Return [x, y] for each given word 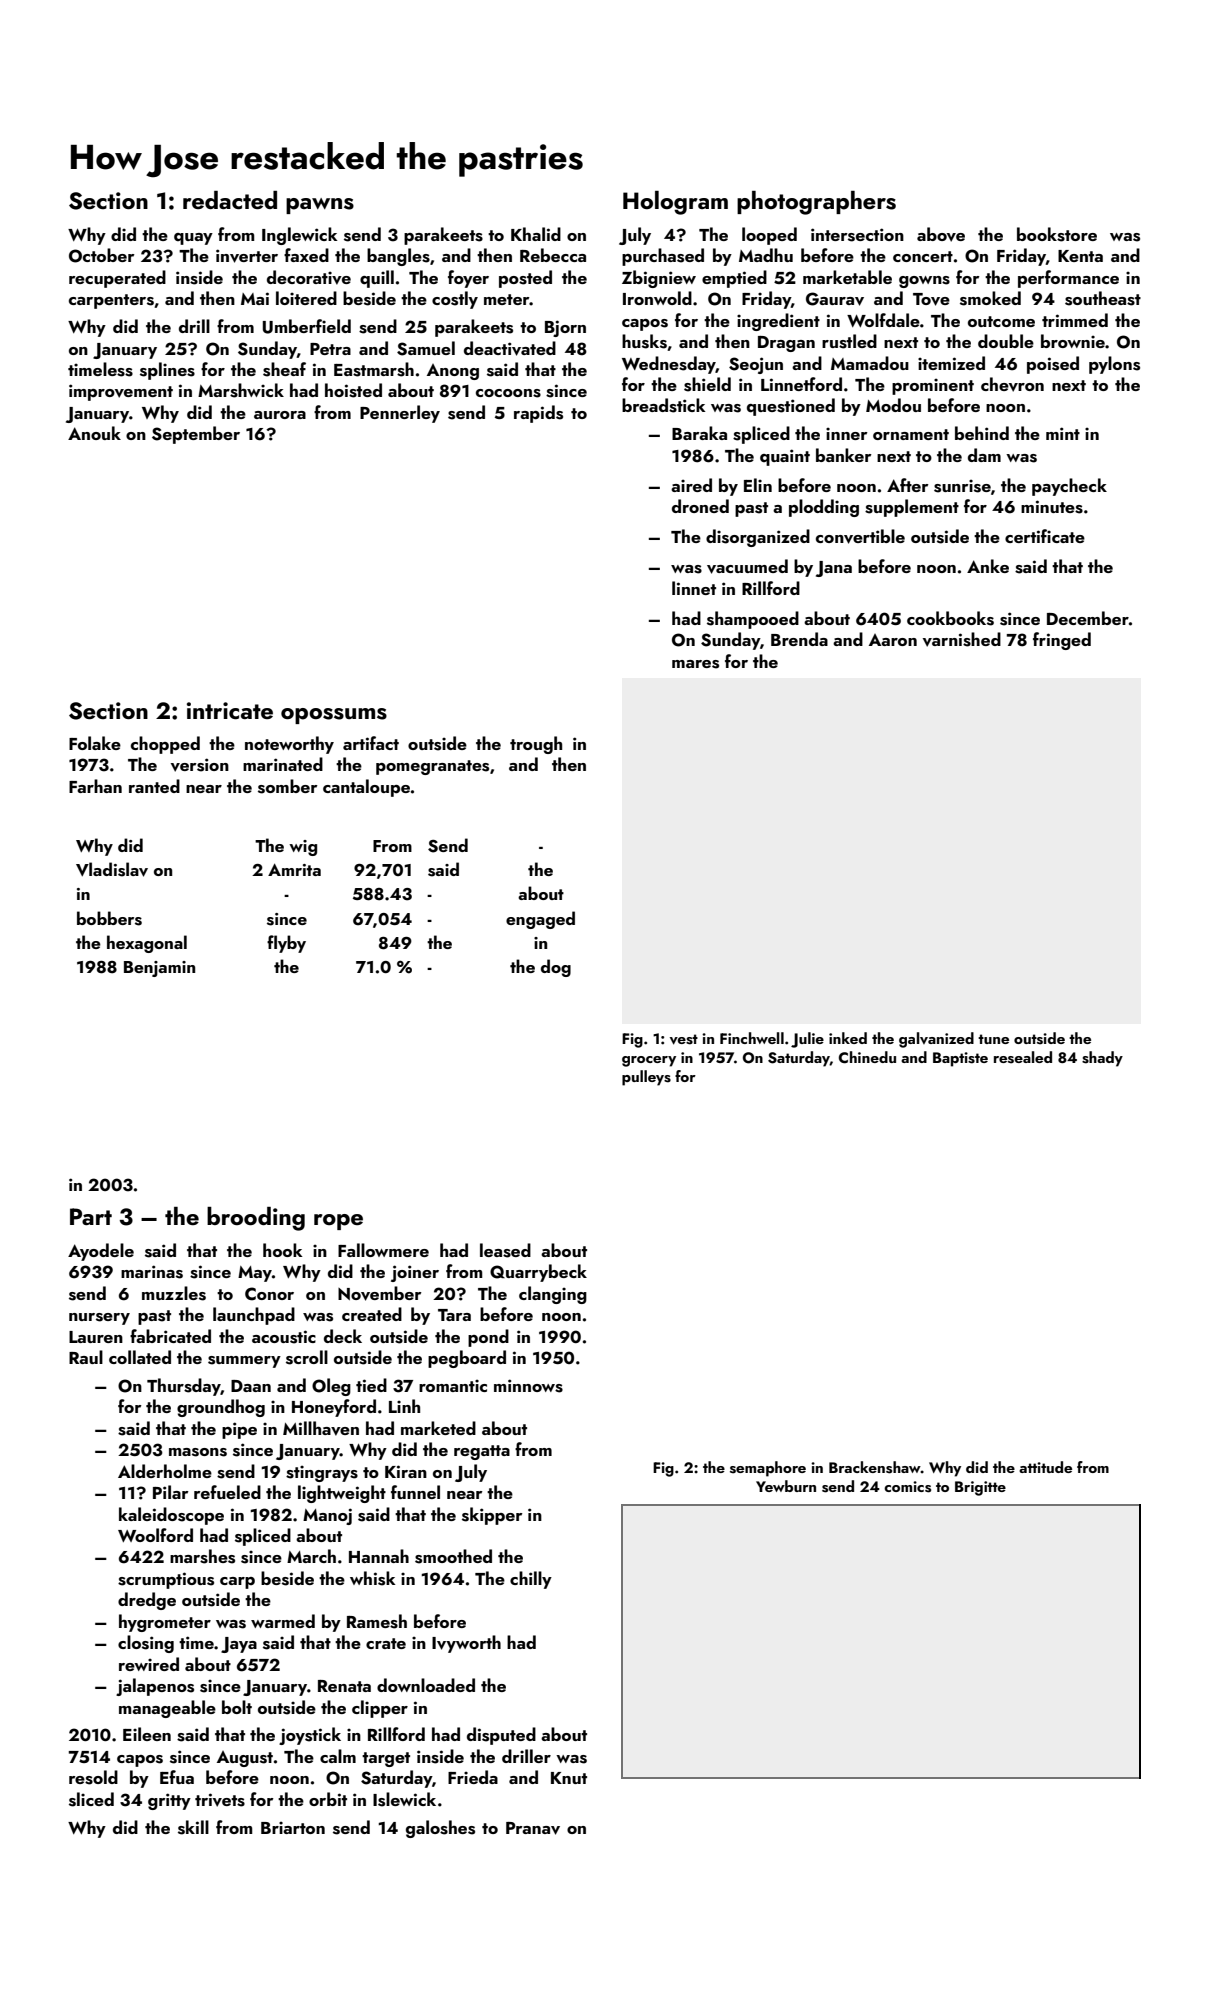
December [1088, 618]
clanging [553, 1295]
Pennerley [400, 414]
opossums [334, 716]
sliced [91, 1799]
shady [1102, 1059]
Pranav [533, 1828]
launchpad [254, 1316]
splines [167, 371]
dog [556, 968]
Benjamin [159, 969]
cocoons [508, 393]
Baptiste [960, 1059]
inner [847, 433]
